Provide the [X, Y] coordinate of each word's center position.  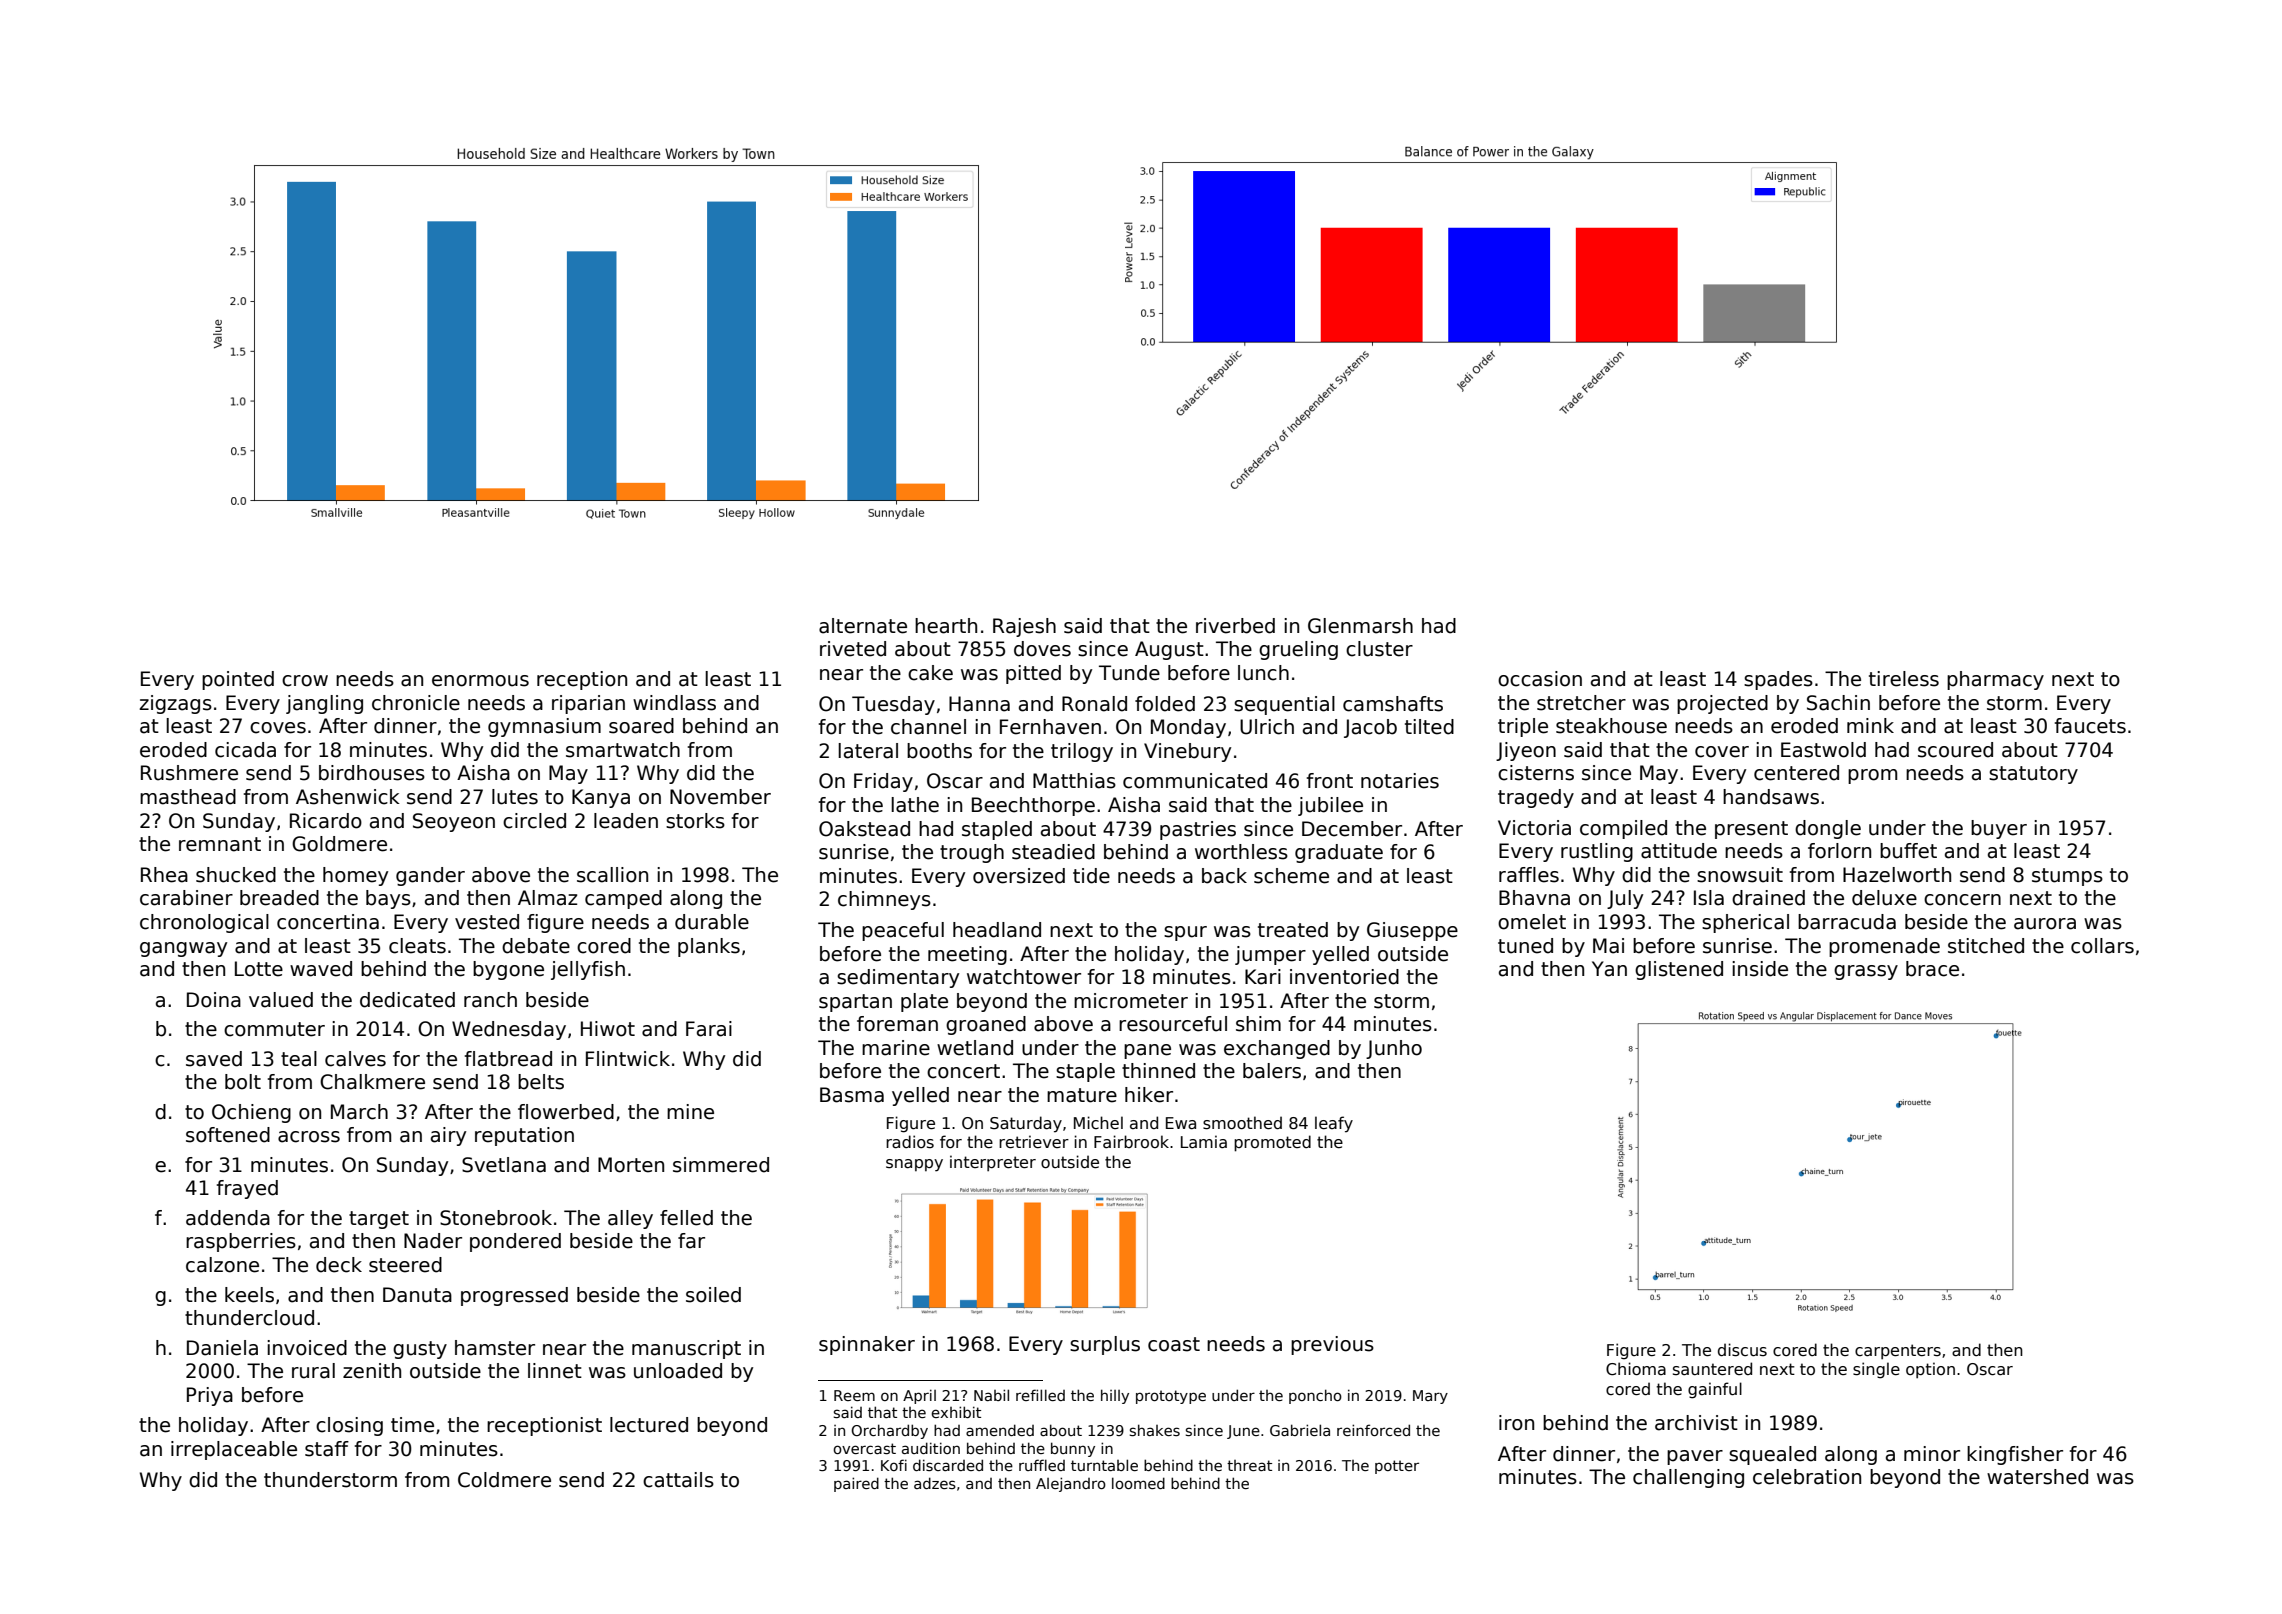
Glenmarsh [1360, 626]
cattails [678, 1480]
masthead [188, 797]
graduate [1339, 853]
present [1751, 830]
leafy [1334, 1124]
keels [249, 1295]
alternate [863, 626]
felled [686, 1218]
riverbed [1235, 626]
